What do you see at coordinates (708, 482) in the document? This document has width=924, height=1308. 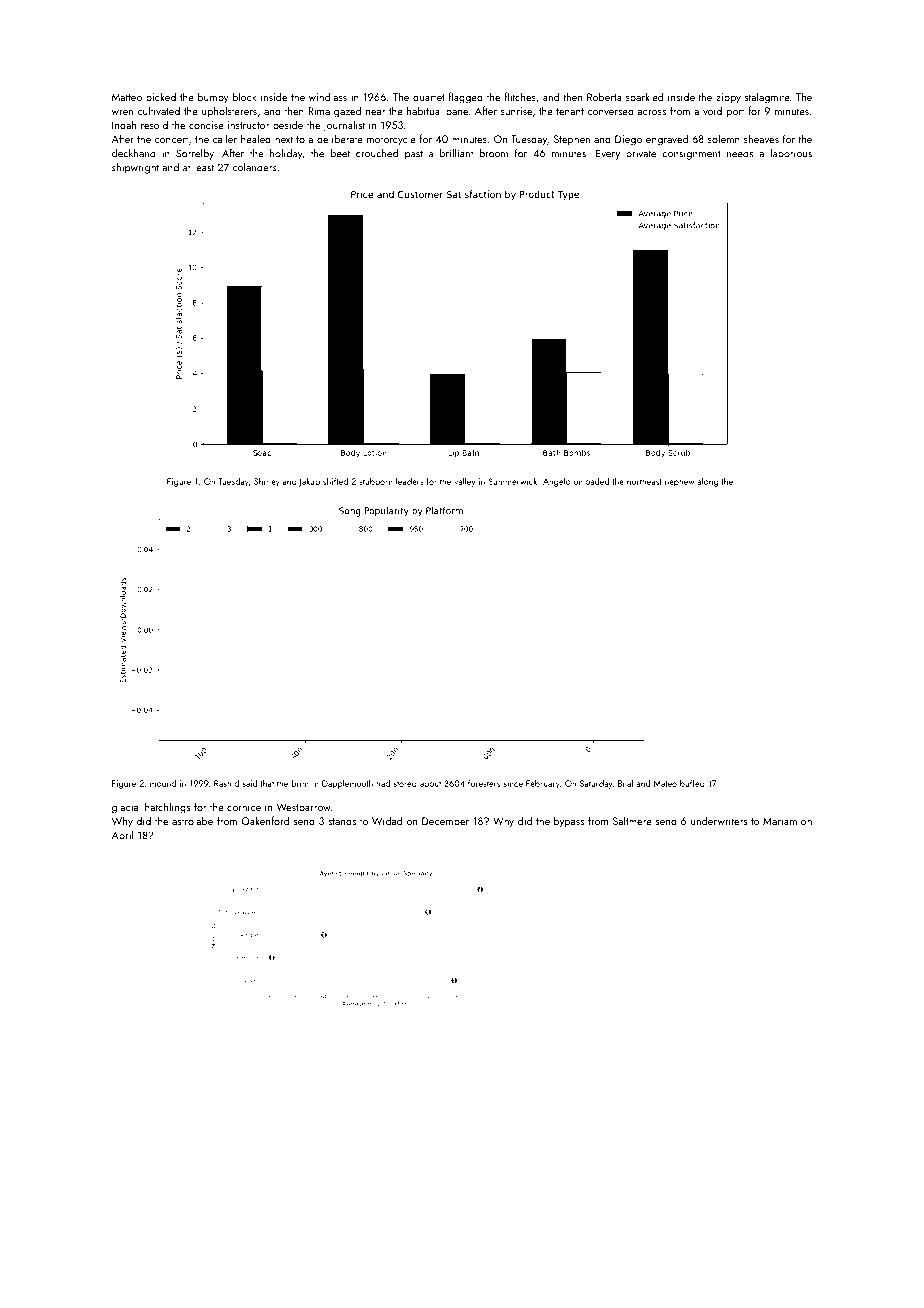 I see `along` at bounding box center [708, 482].
